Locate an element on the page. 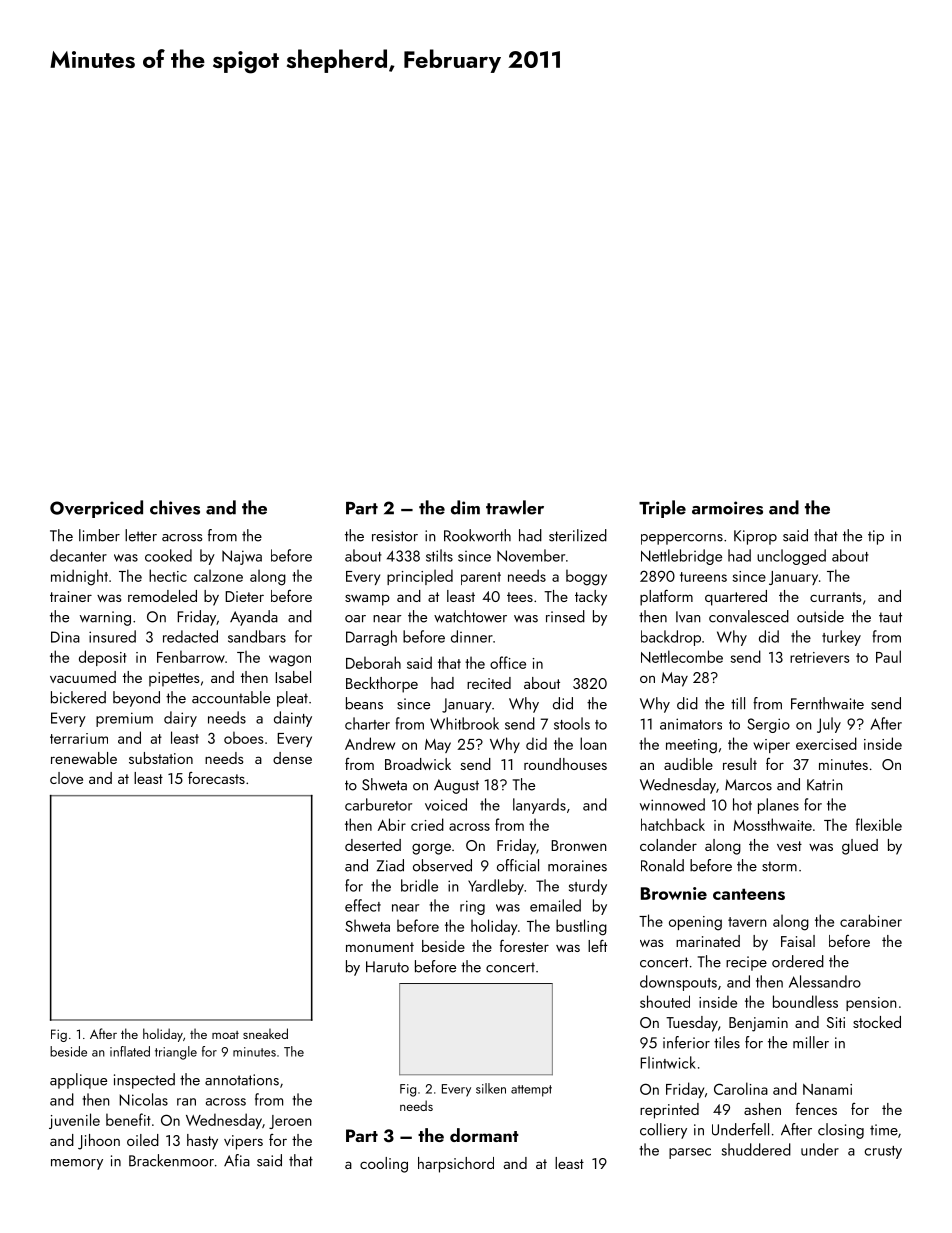  resistor is located at coordinates (395, 536).
